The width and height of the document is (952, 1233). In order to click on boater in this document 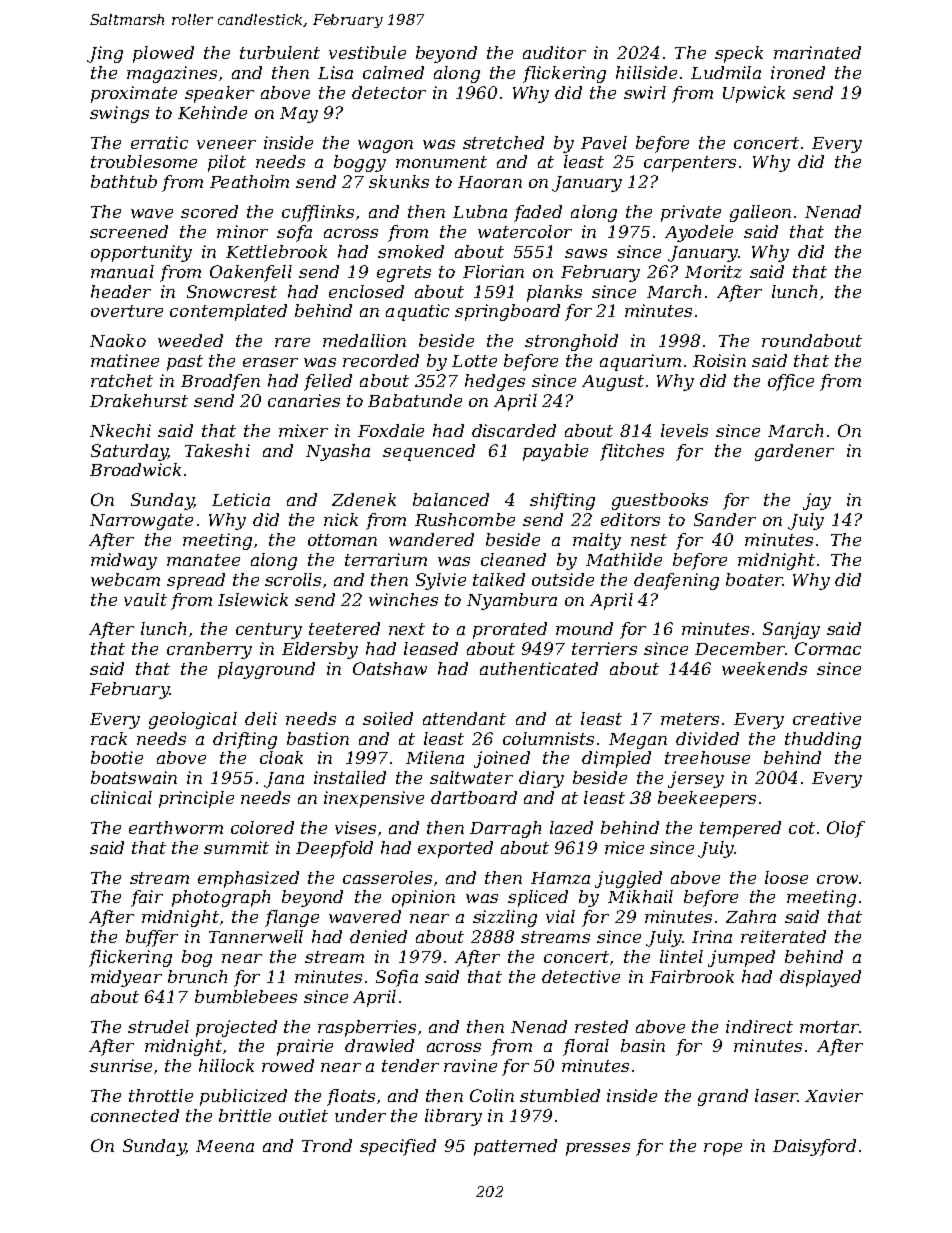, I will do `click(754, 579)`.
